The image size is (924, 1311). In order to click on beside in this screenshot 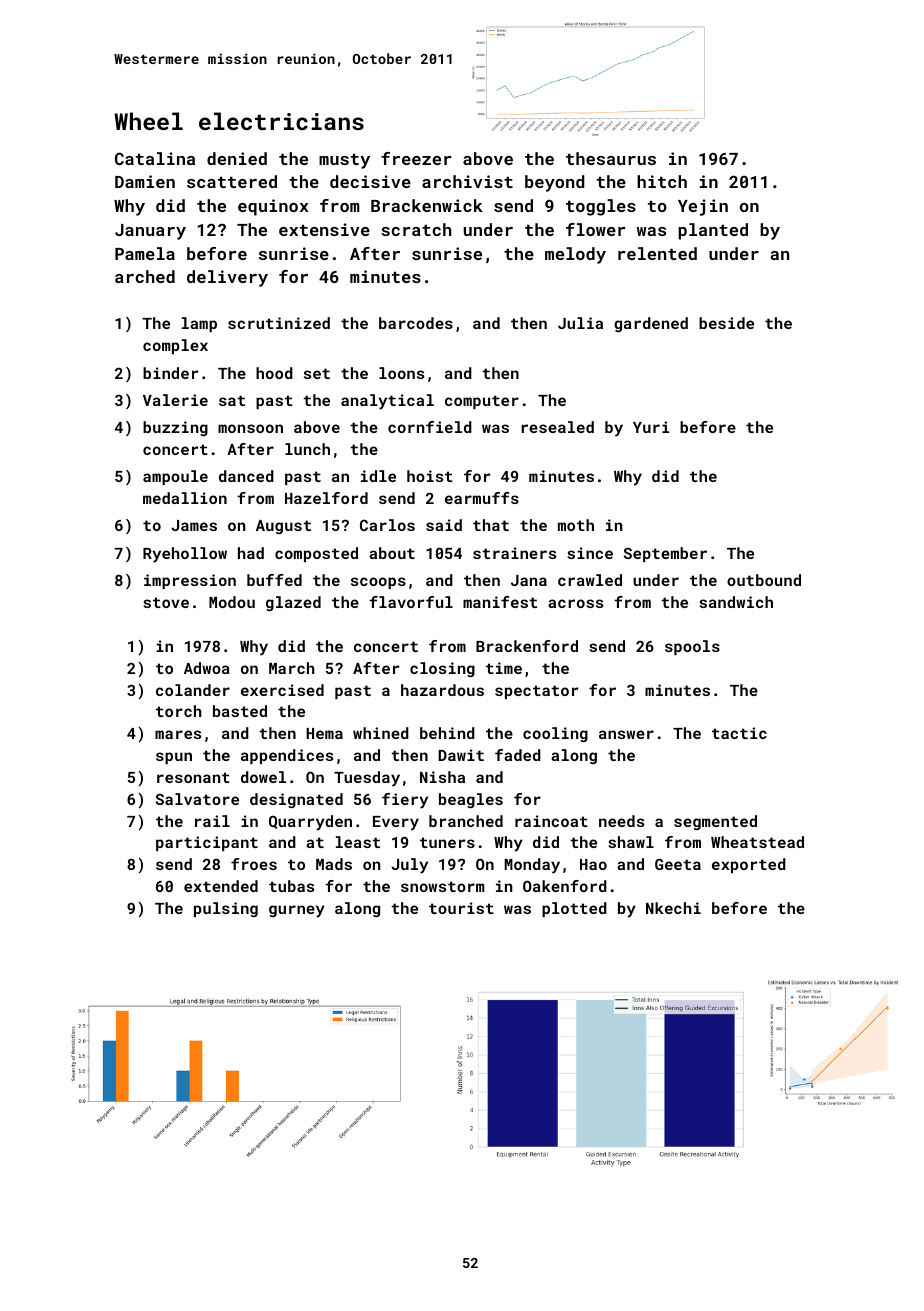, I will do `click(726, 323)`.
